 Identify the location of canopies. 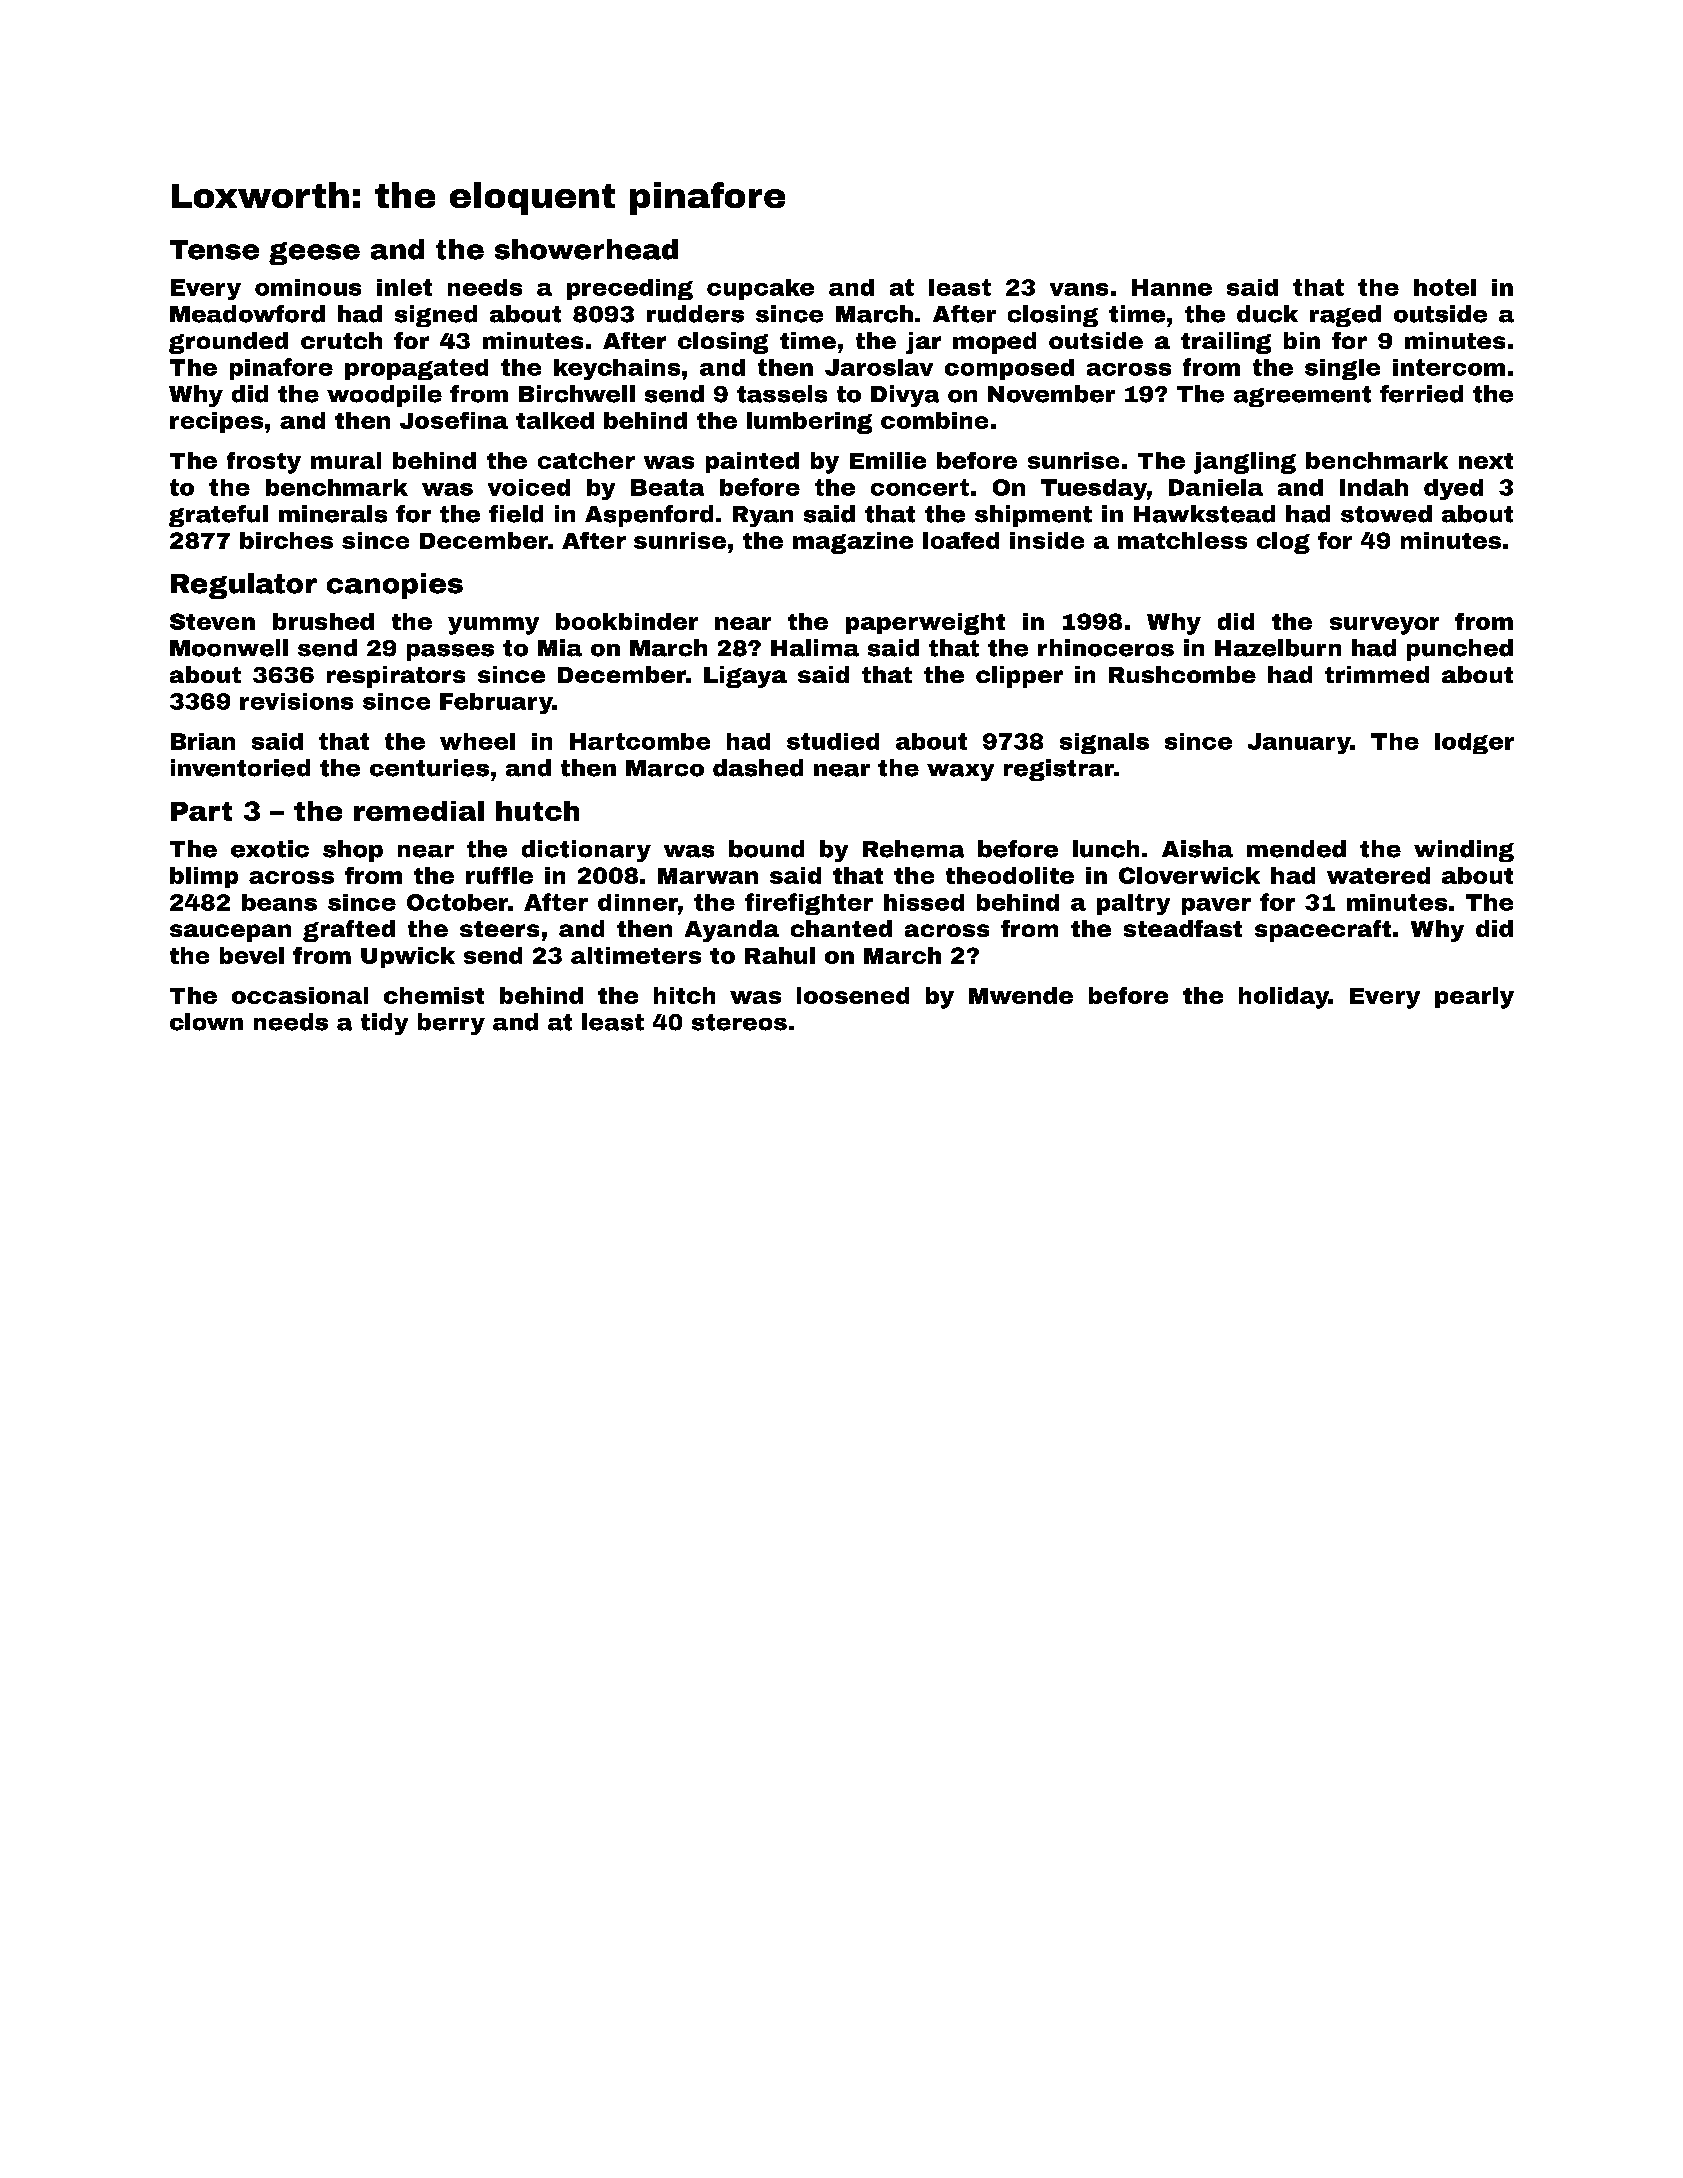
(395, 586).
